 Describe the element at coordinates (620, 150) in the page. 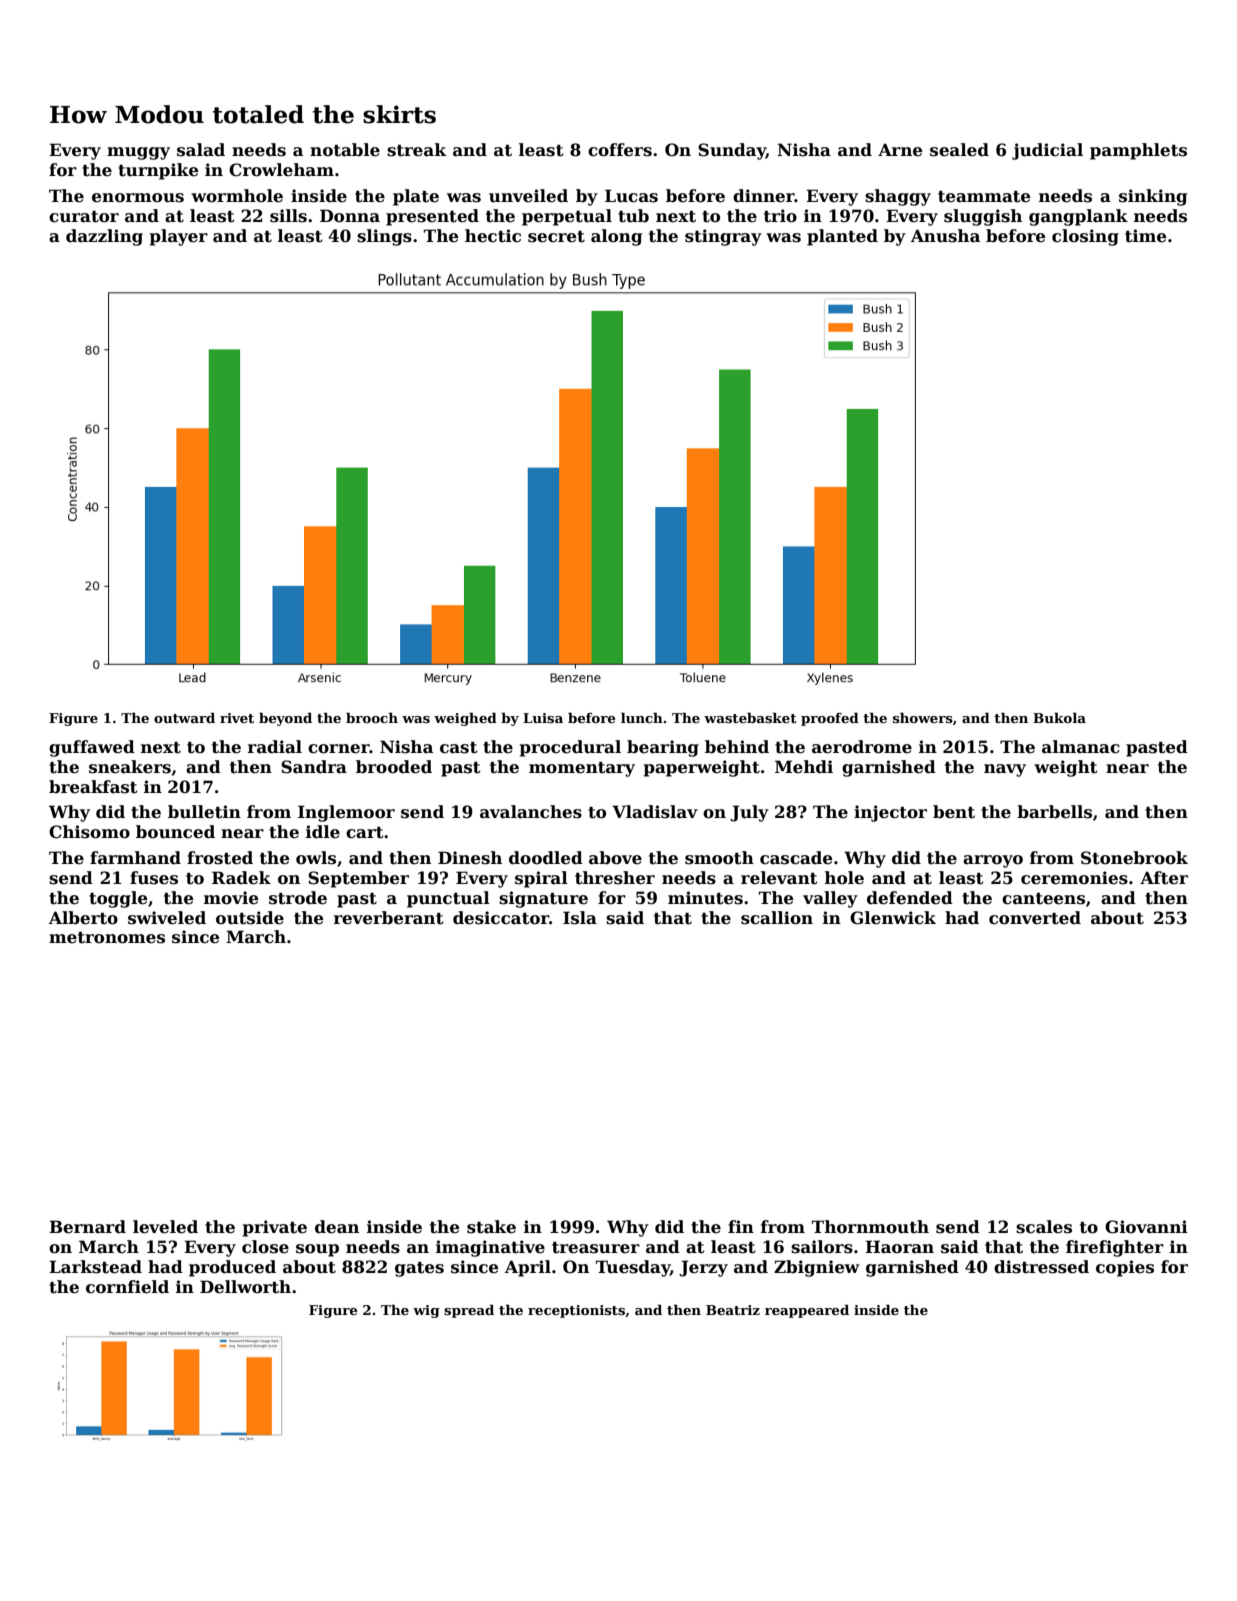

I see `coffers` at that location.
